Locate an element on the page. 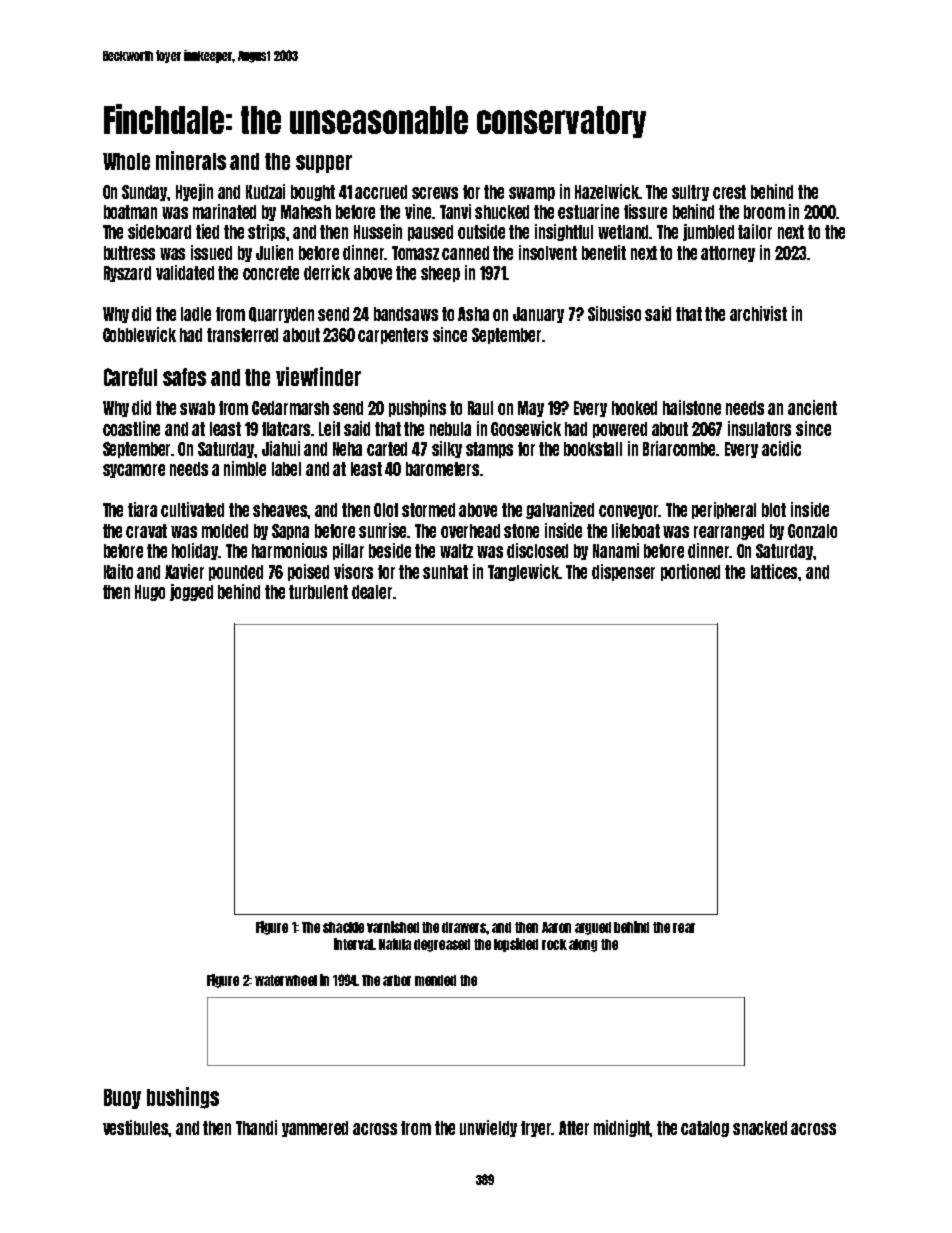 This document has height=1233, width=952. ancient is located at coordinates (812, 407).
